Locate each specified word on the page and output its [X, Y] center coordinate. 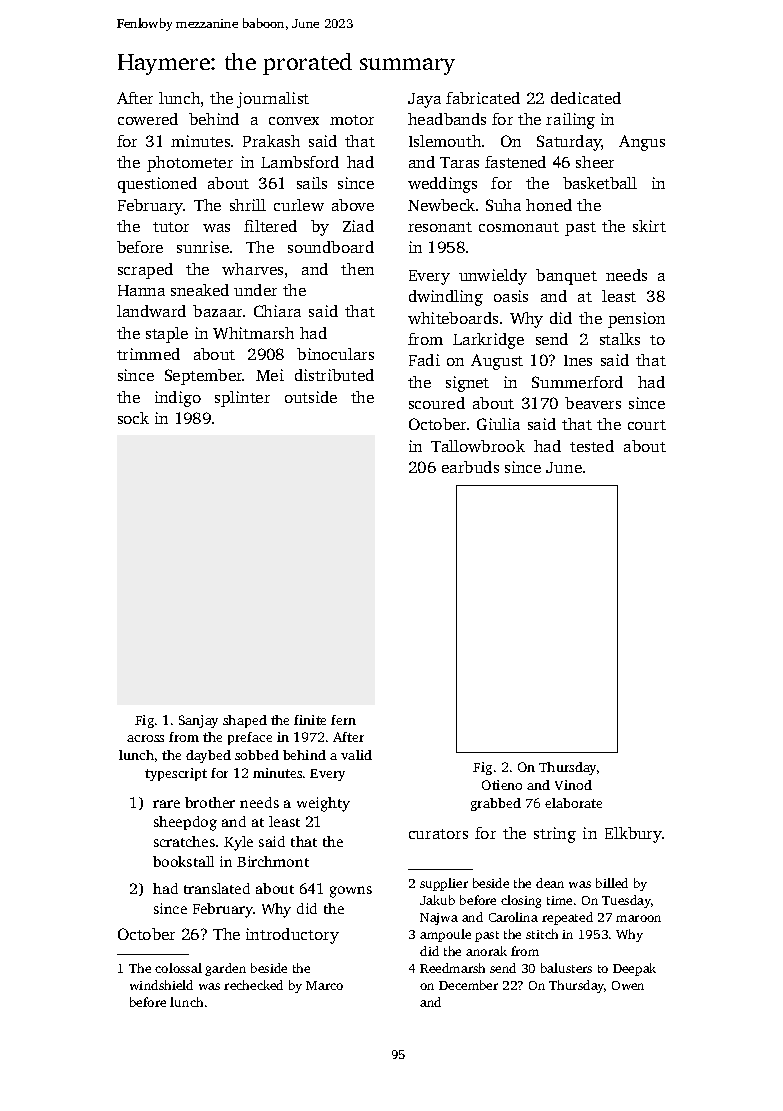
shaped [245, 721]
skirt [649, 226]
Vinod [573, 785]
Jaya [424, 100]
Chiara [277, 311]
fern [343, 720]
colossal [178, 968]
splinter [242, 399]
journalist [273, 100]
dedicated [586, 98]
